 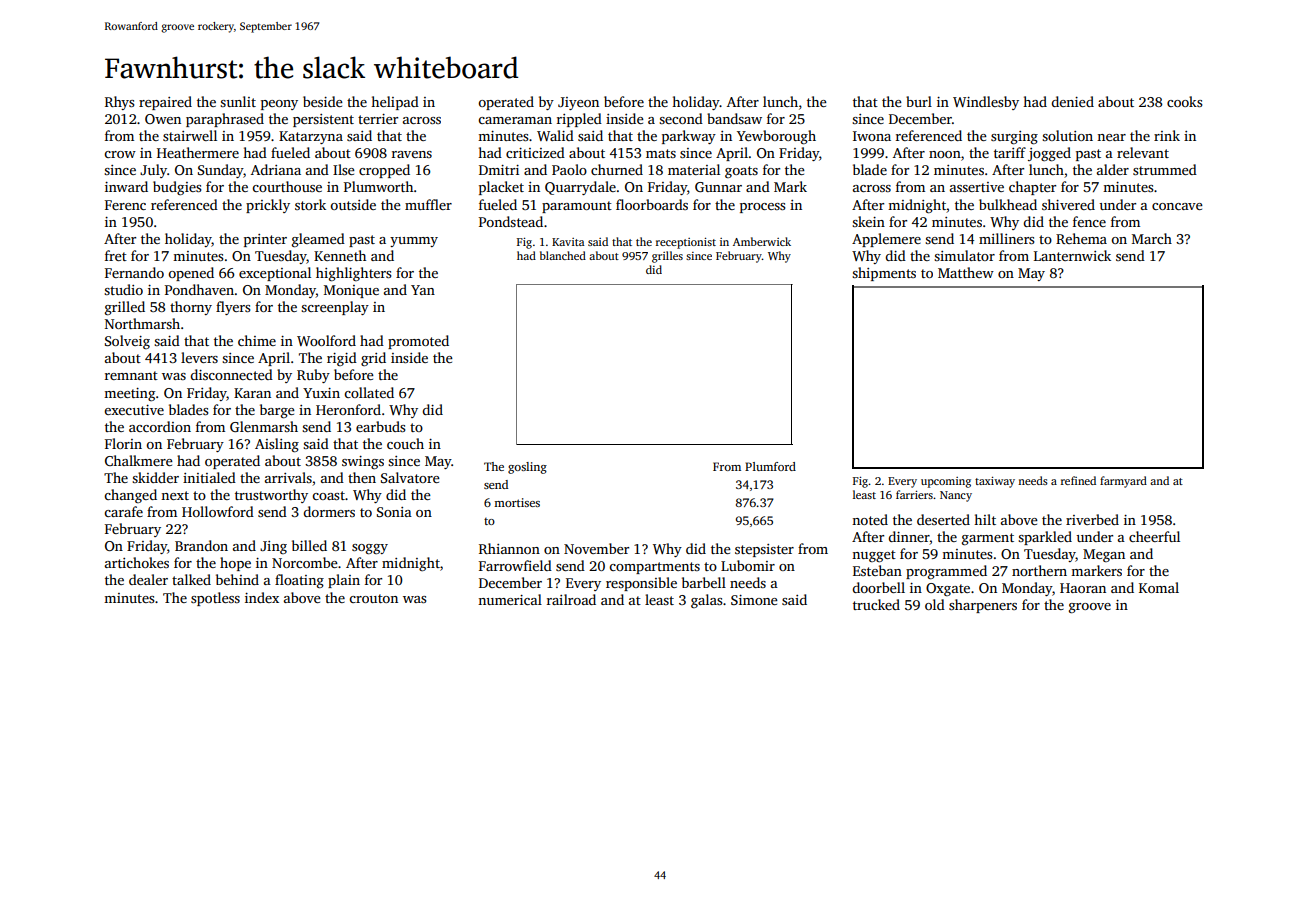 I want to click on parkway, so click(x=689, y=137).
